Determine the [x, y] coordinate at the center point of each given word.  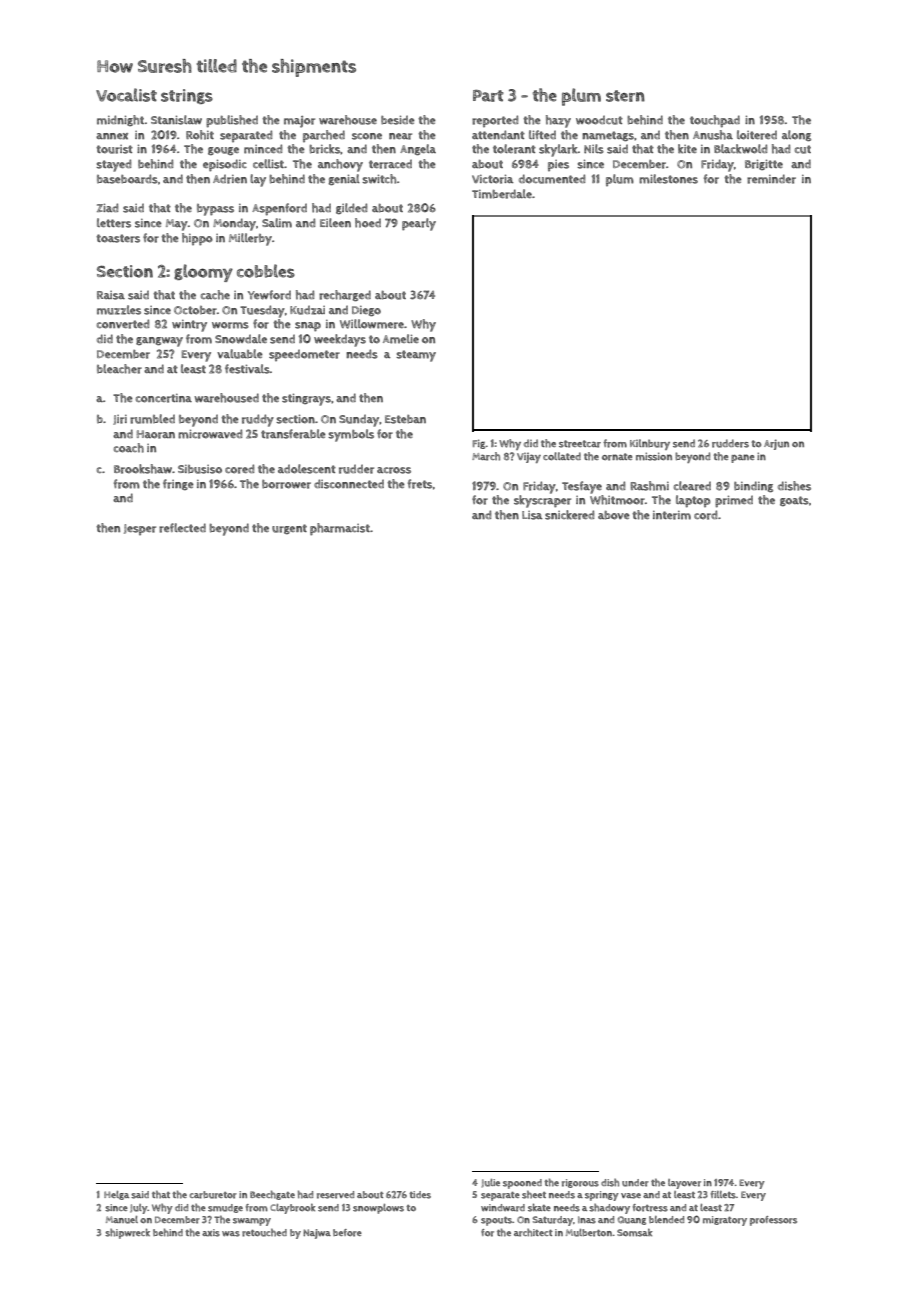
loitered [757, 135]
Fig [479, 444]
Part [488, 96]
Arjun [776, 444]
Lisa [532, 515]
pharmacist [340, 529]
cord [706, 515]
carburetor [213, 1195]
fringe [178, 484]
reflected [182, 528]
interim [672, 515]
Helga [116, 1195]
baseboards [127, 179]
